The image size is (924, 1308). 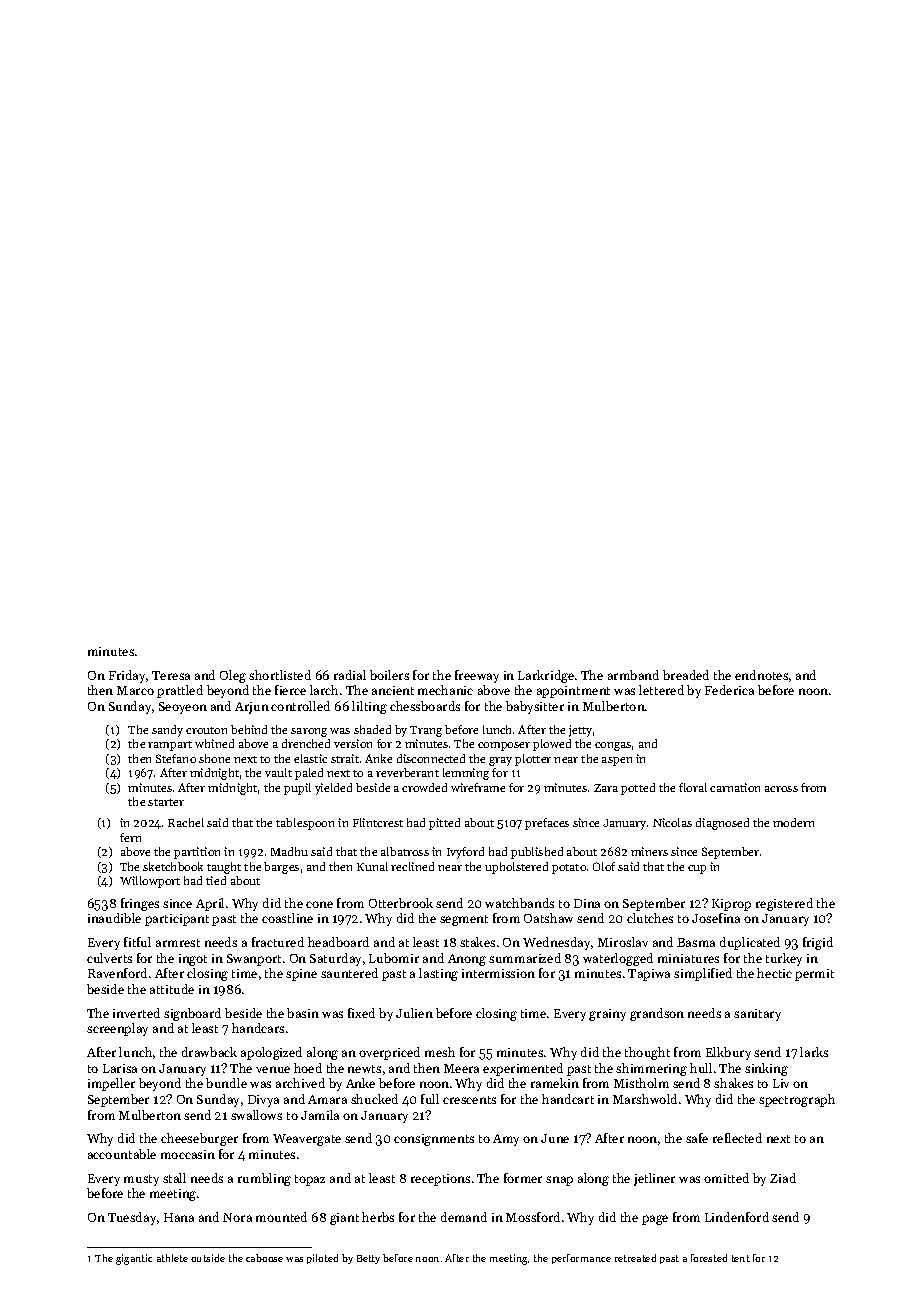 I want to click on endnotes, so click(x=761, y=675).
